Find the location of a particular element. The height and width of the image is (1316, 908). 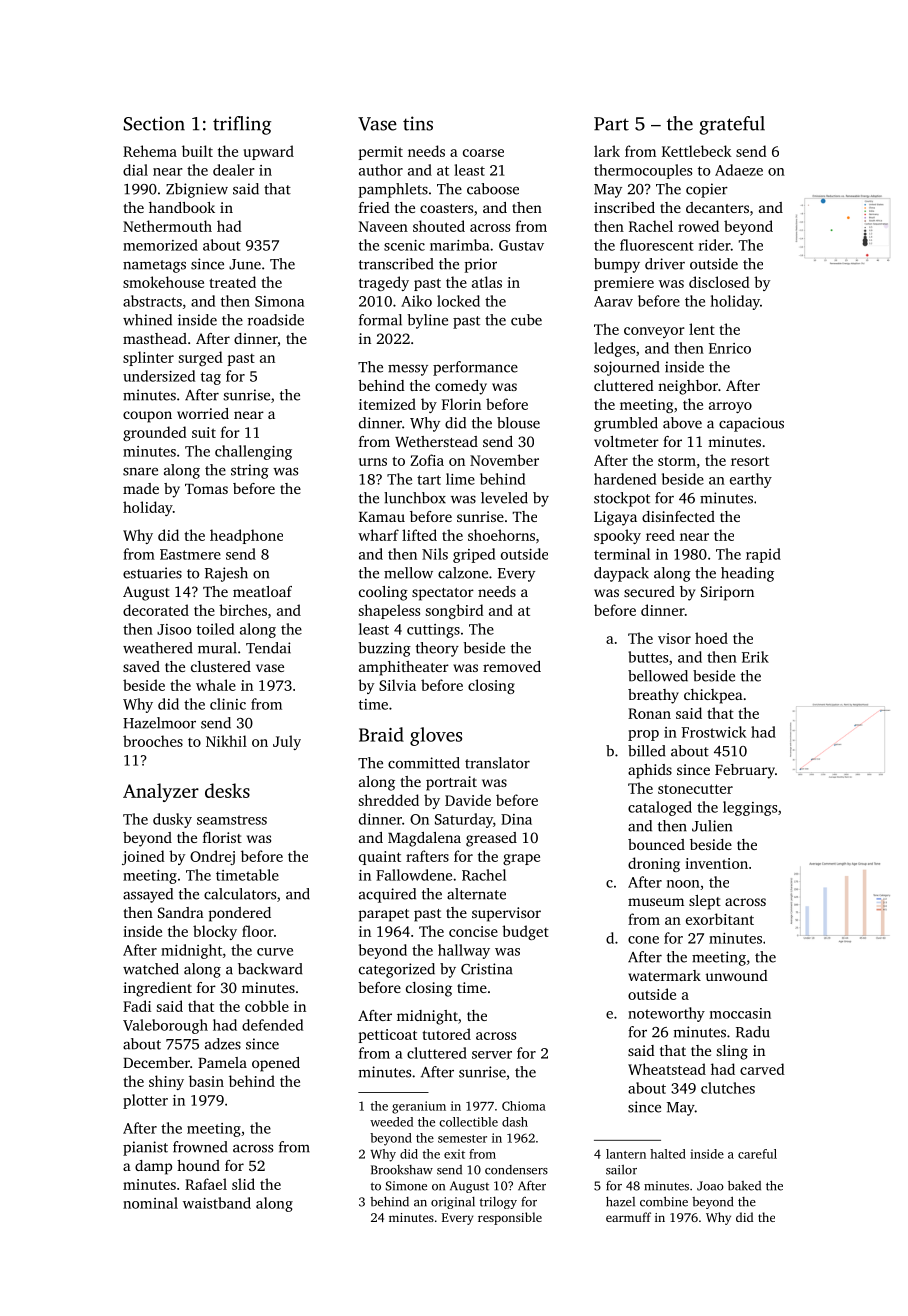

grumbled is located at coordinates (626, 424).
